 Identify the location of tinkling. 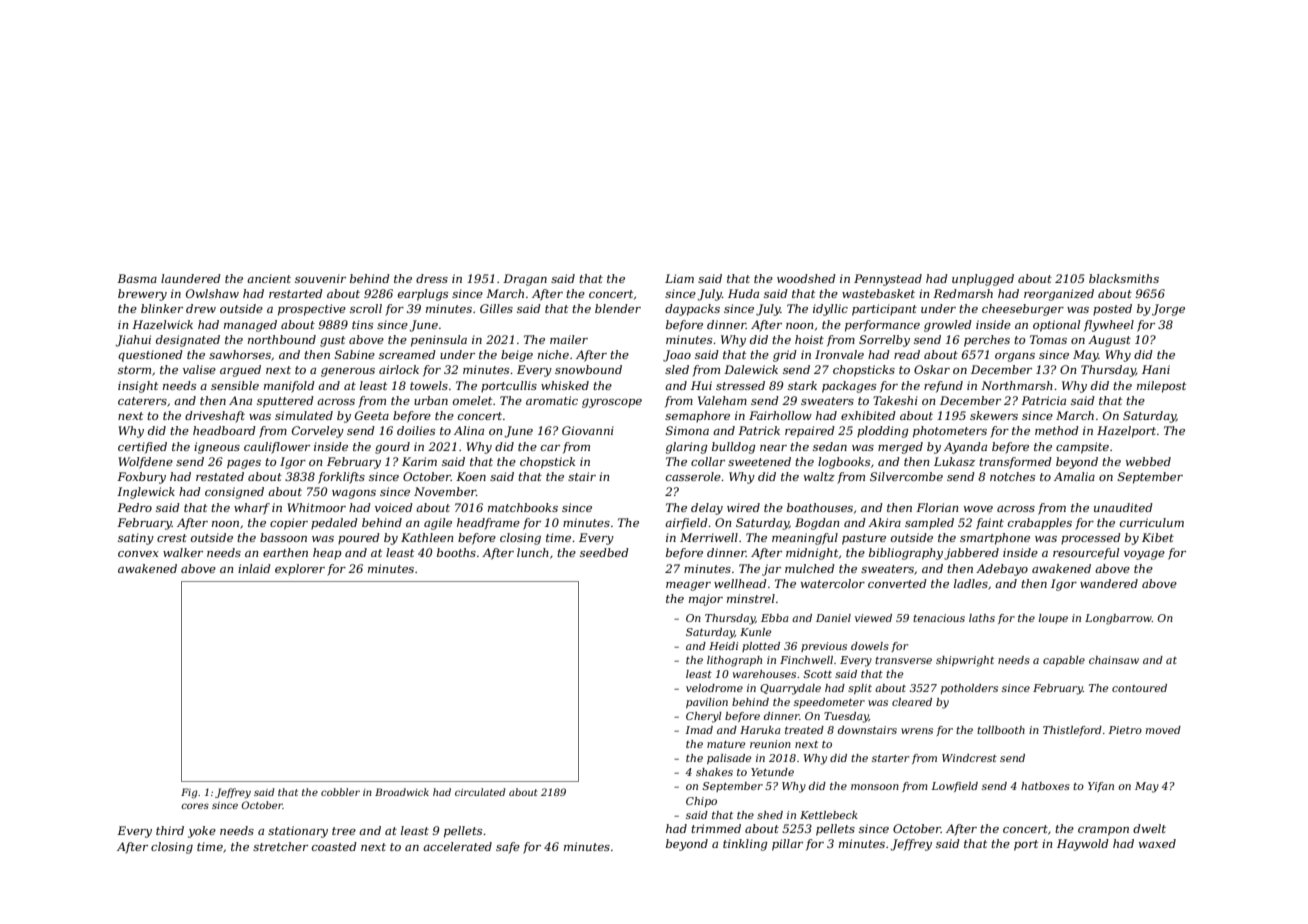
(745, 845).
